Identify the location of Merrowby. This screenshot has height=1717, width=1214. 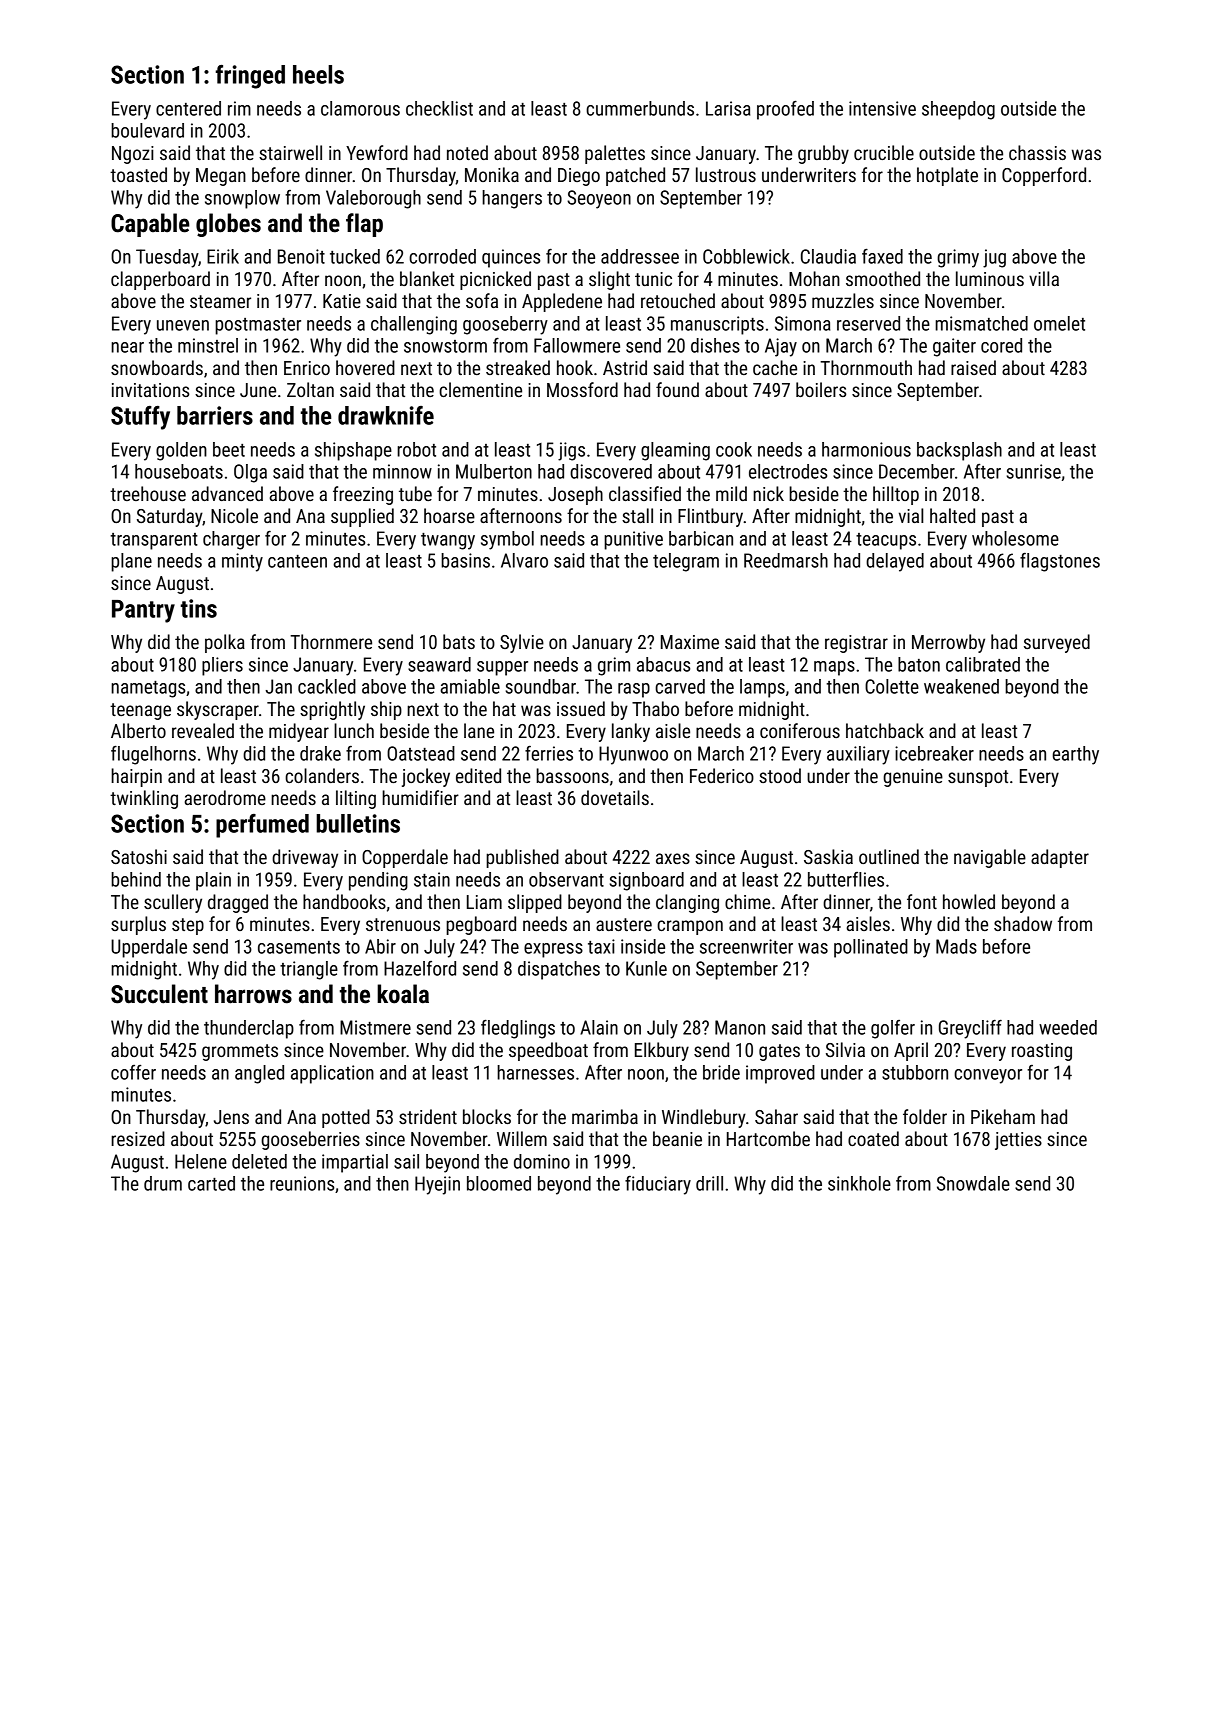
(948, 643).
